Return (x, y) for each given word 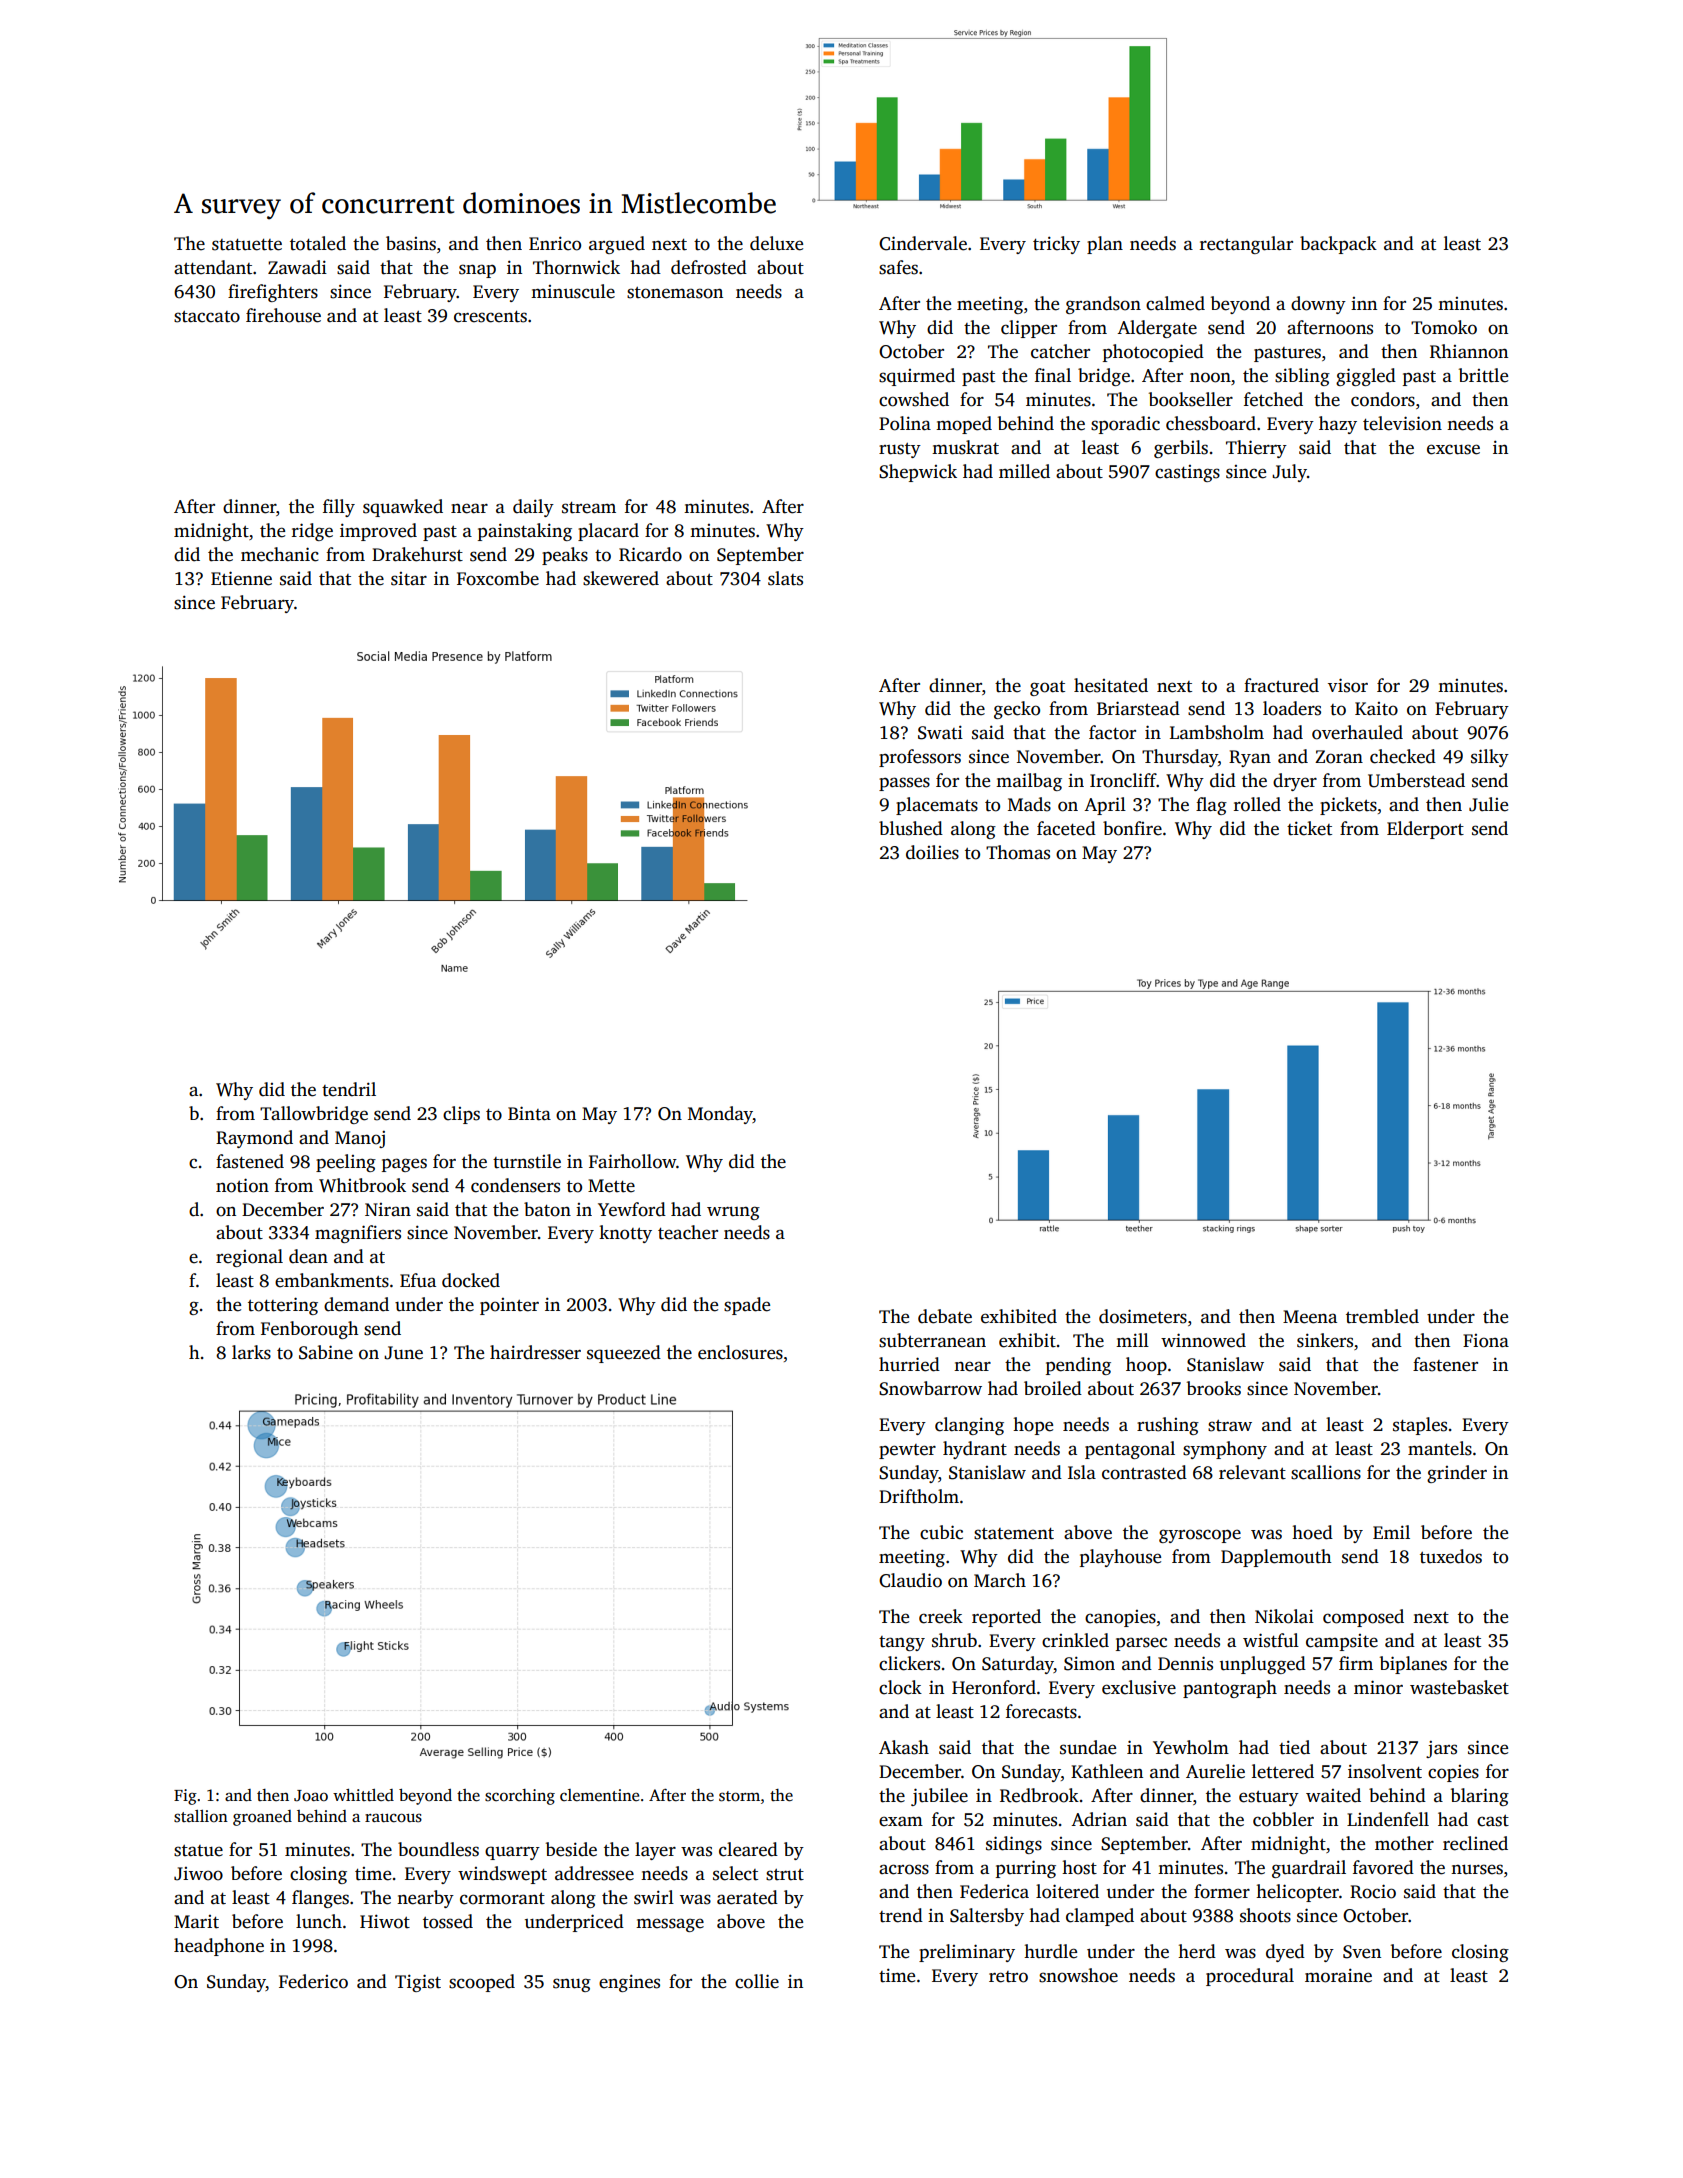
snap (477, 271)
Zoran (1339, 757)
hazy (1338, 425)
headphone (219, 1947)
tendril (349, 1089)
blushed (911, 828)
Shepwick (918, 473)
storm (739, 1796)
